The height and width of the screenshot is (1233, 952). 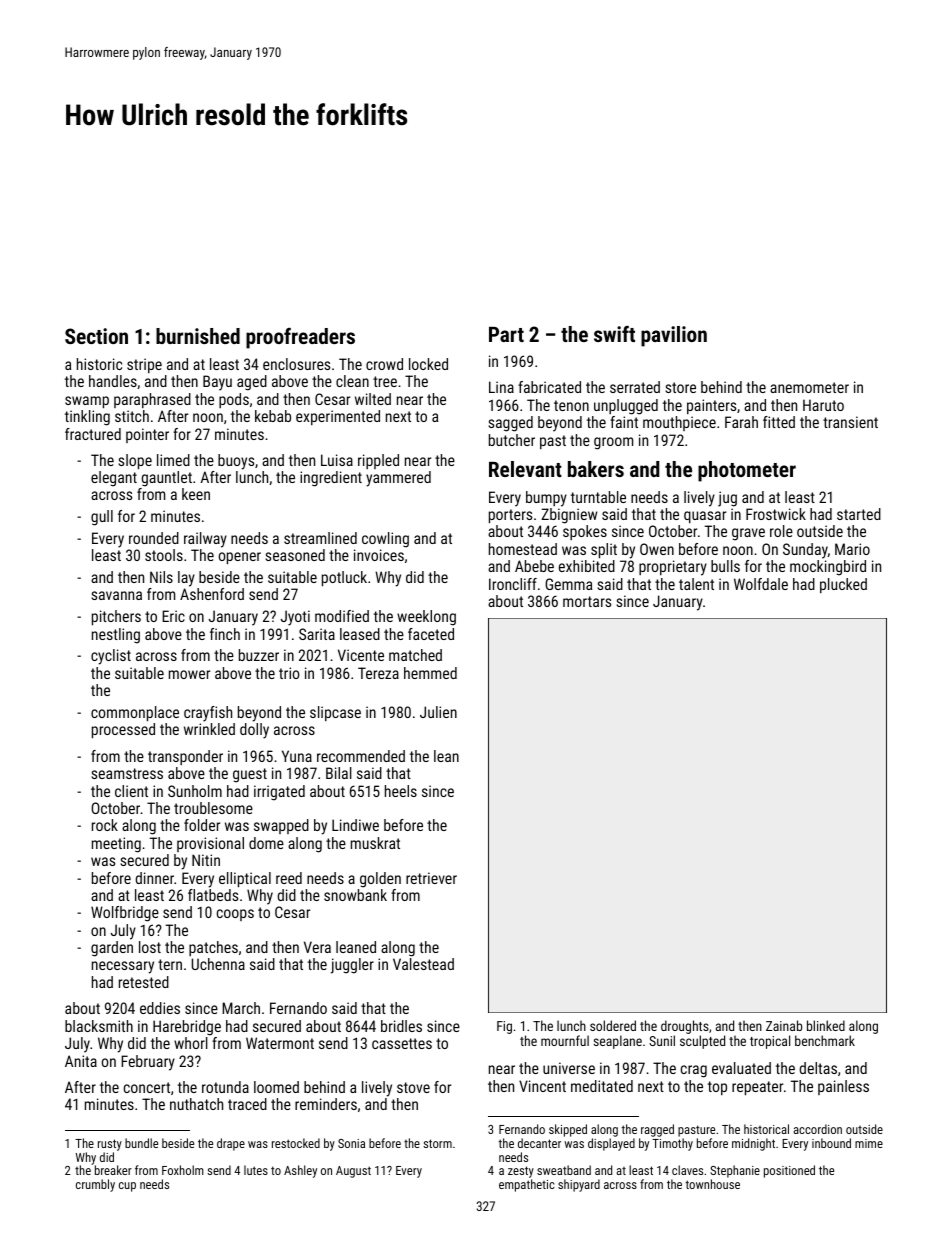 What do you see at coordinates (614, 333) in the screenshot?
I see `swift` at bounding box center [614, 333].
